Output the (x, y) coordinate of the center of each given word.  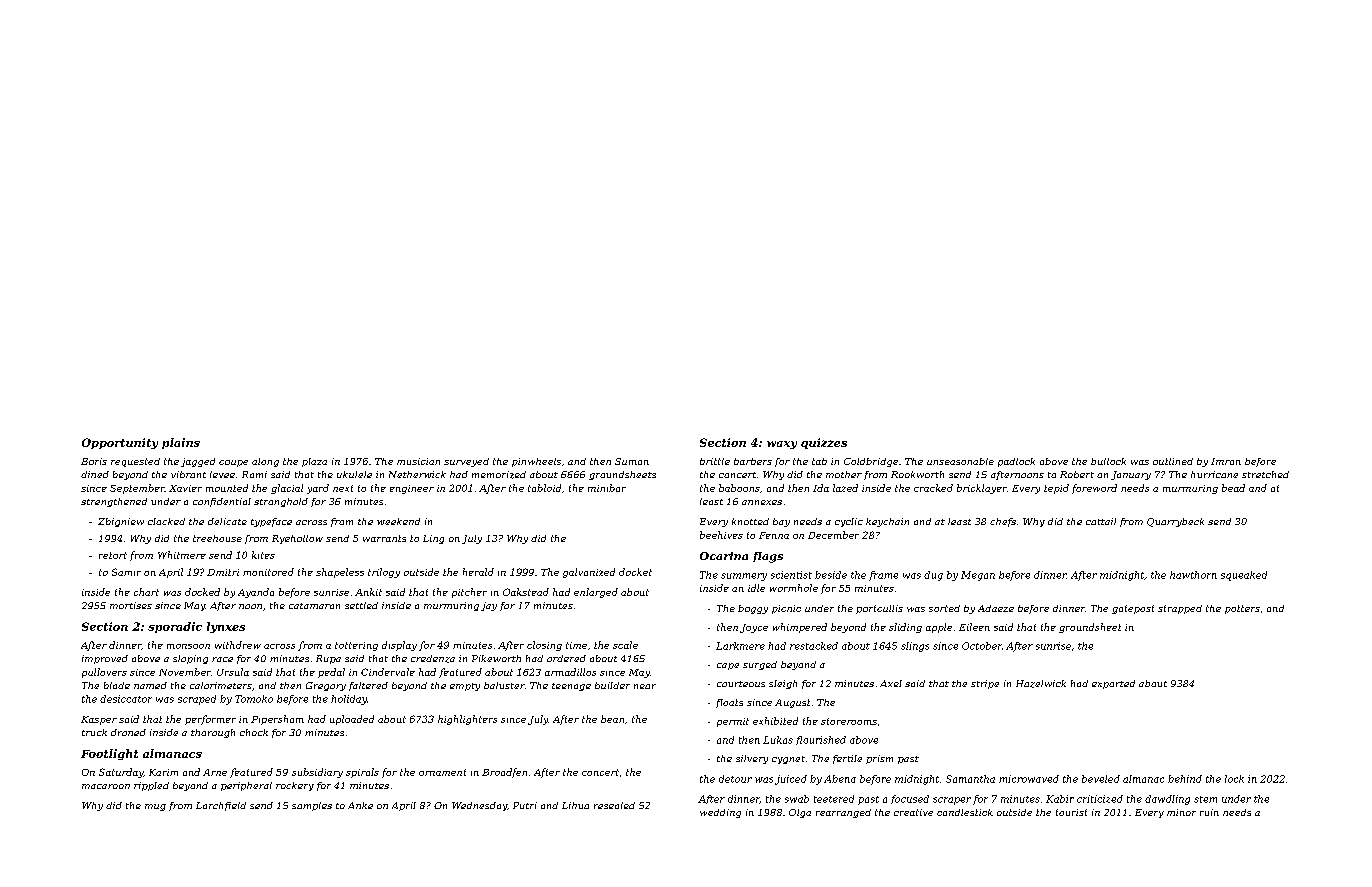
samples (312, 806)
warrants (384, 538)
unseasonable (960, 461)
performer (210, 720)
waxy (782, 445)
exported (1113, 684)
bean (612, 719)
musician (418, 461)
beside (831, 575)
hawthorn (1193, 575)
